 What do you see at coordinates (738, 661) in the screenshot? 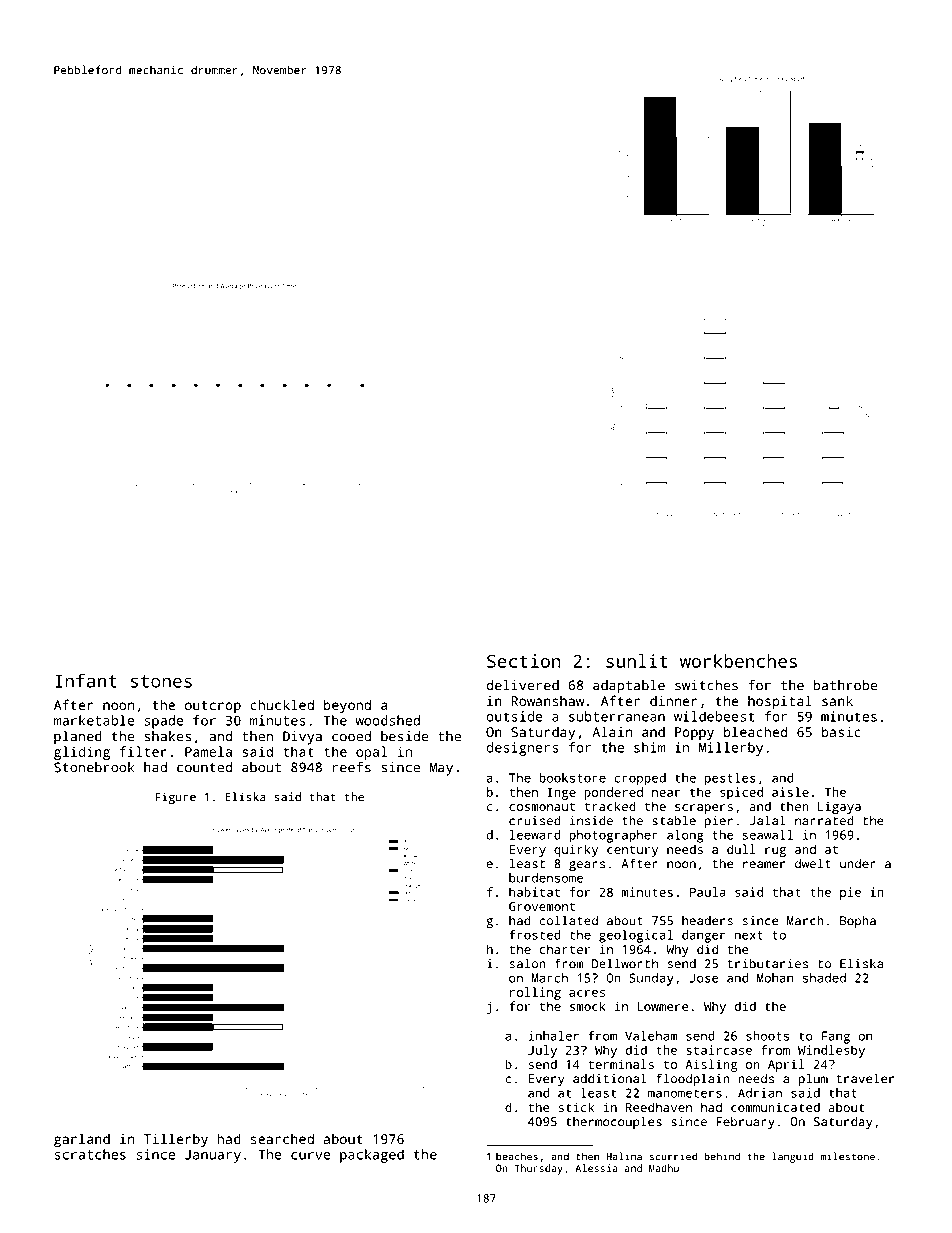
I see `workbenches` at bounding box center [738, 661].
